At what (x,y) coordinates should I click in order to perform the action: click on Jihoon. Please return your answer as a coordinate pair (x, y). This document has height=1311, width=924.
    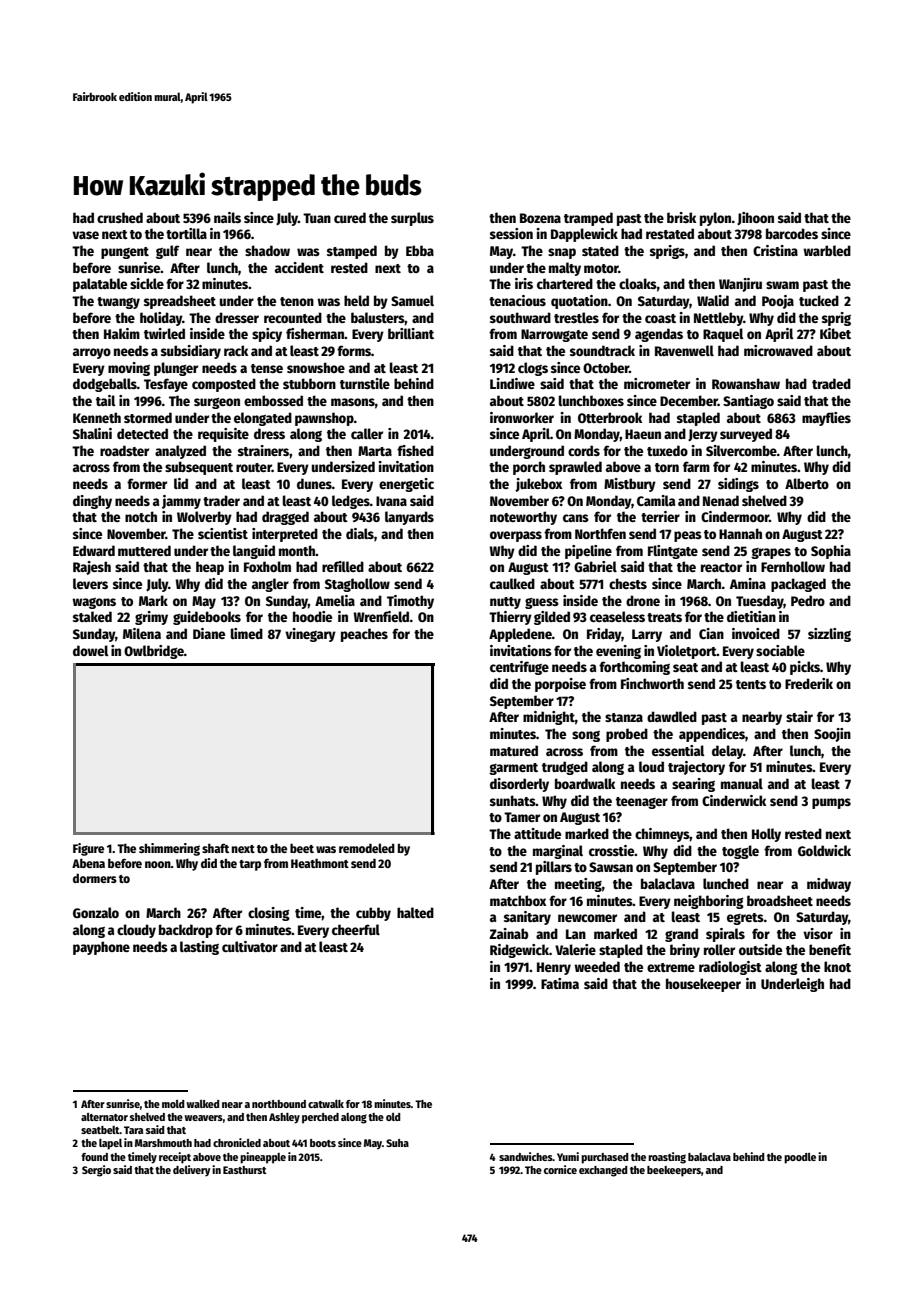
    Looking at the image, I should click on (755, 218).
